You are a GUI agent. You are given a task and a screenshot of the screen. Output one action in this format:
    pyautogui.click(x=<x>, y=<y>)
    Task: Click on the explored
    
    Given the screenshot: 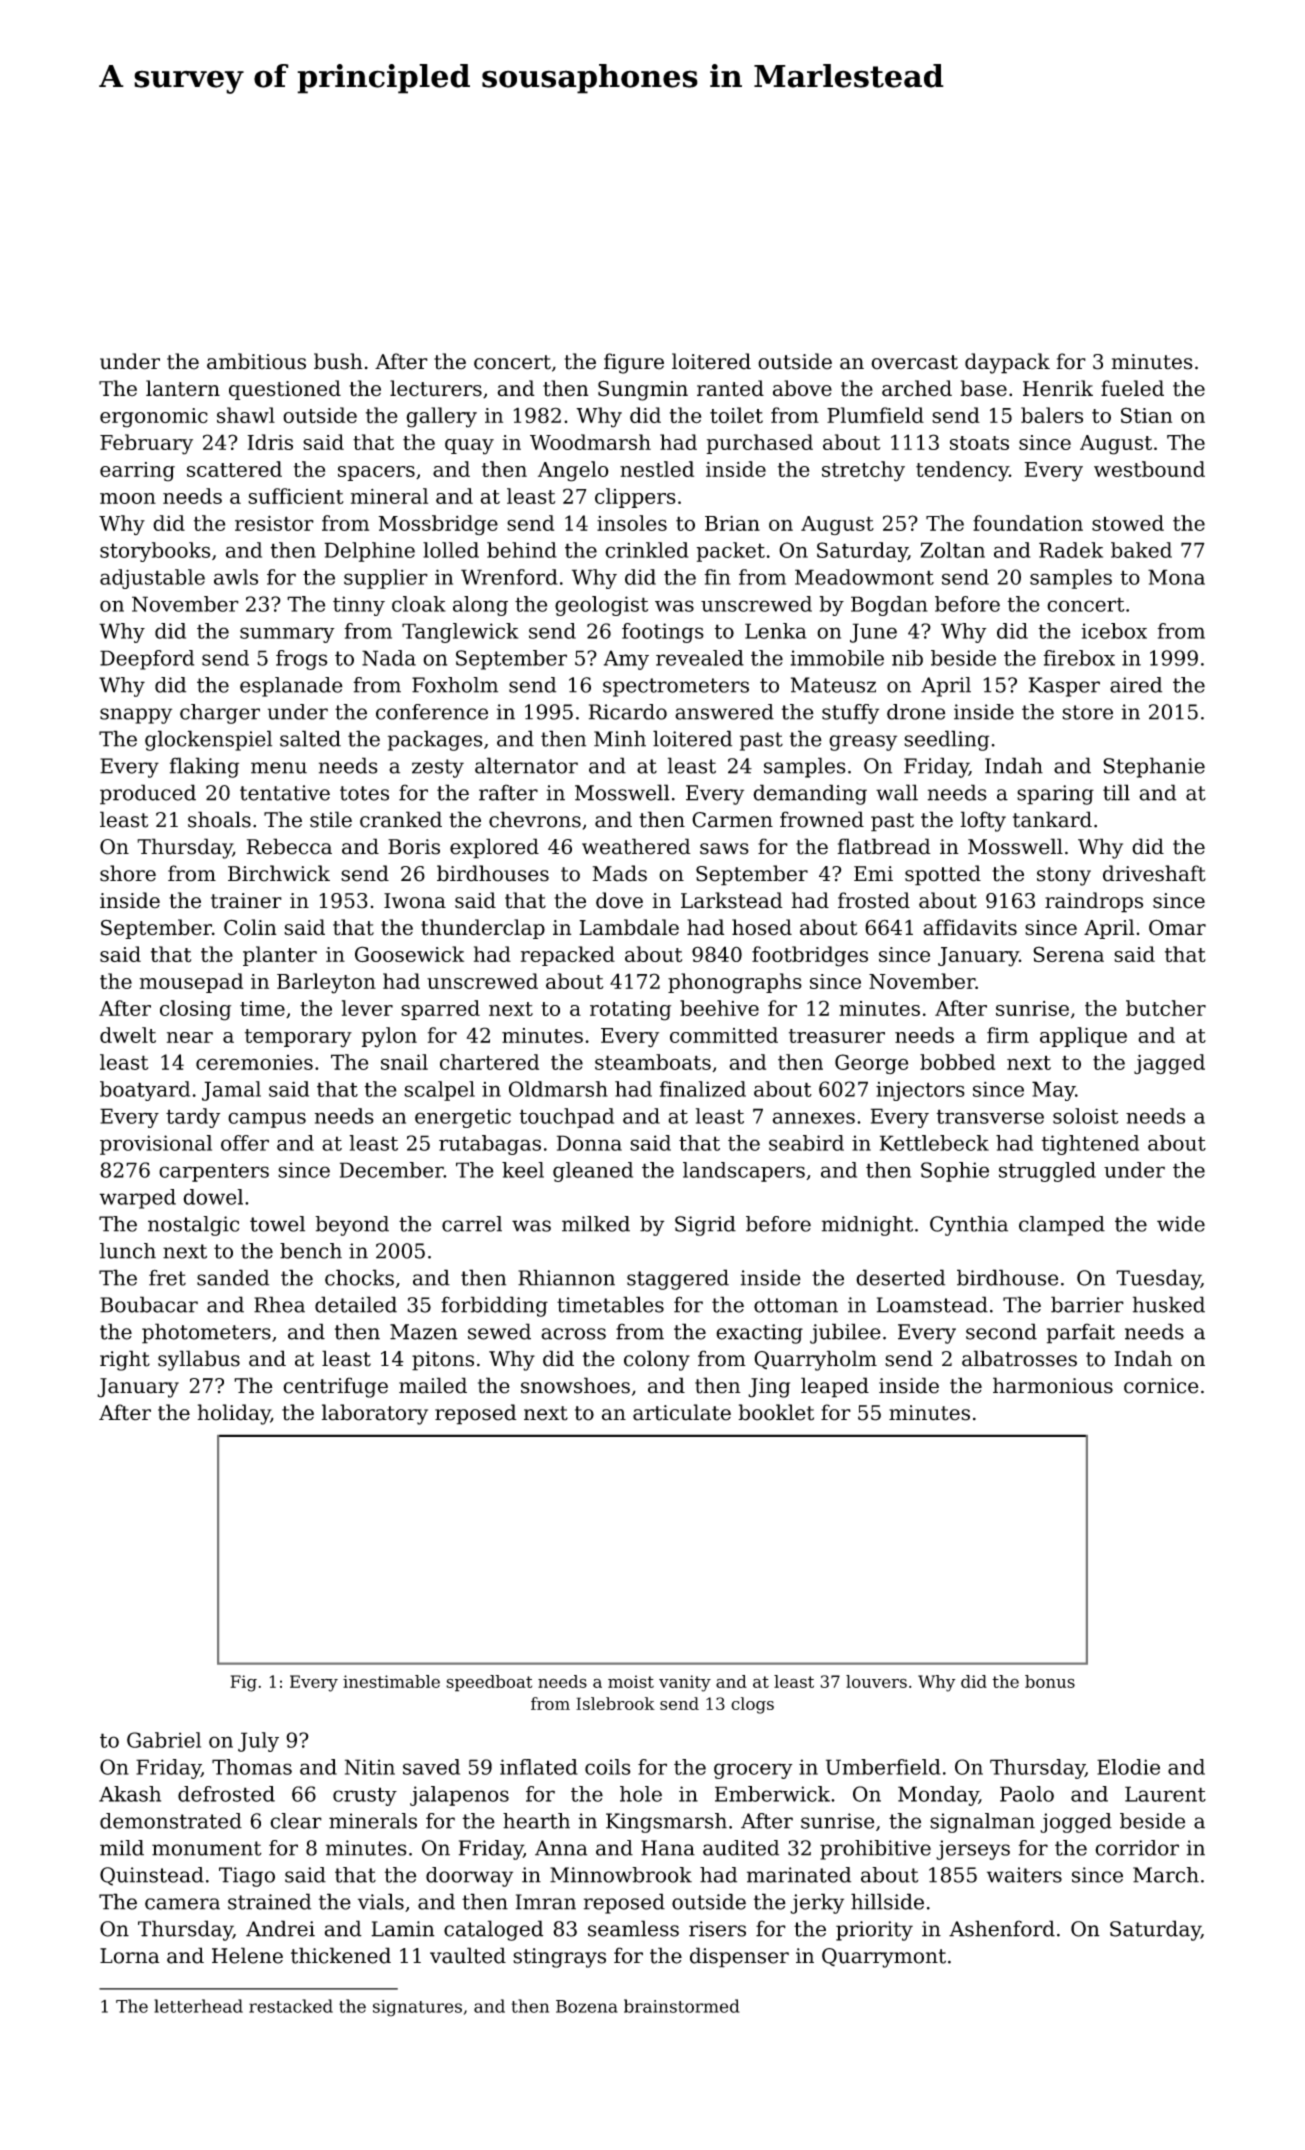 What is the action you would take?
    pyautogui.click(x=494, y=848)
